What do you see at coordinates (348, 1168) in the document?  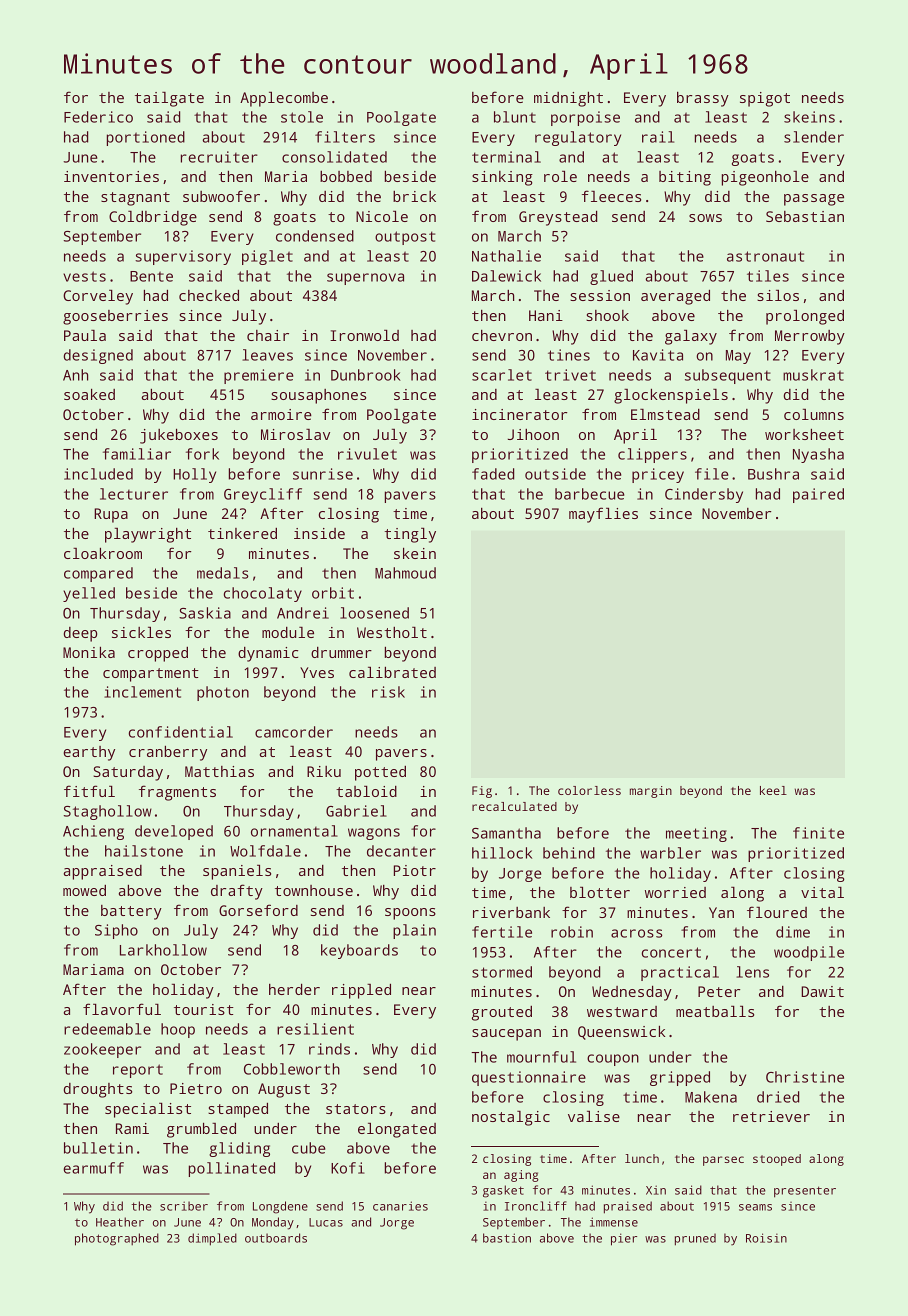 I see `Kofi` at bounding box center [348, 1168].
